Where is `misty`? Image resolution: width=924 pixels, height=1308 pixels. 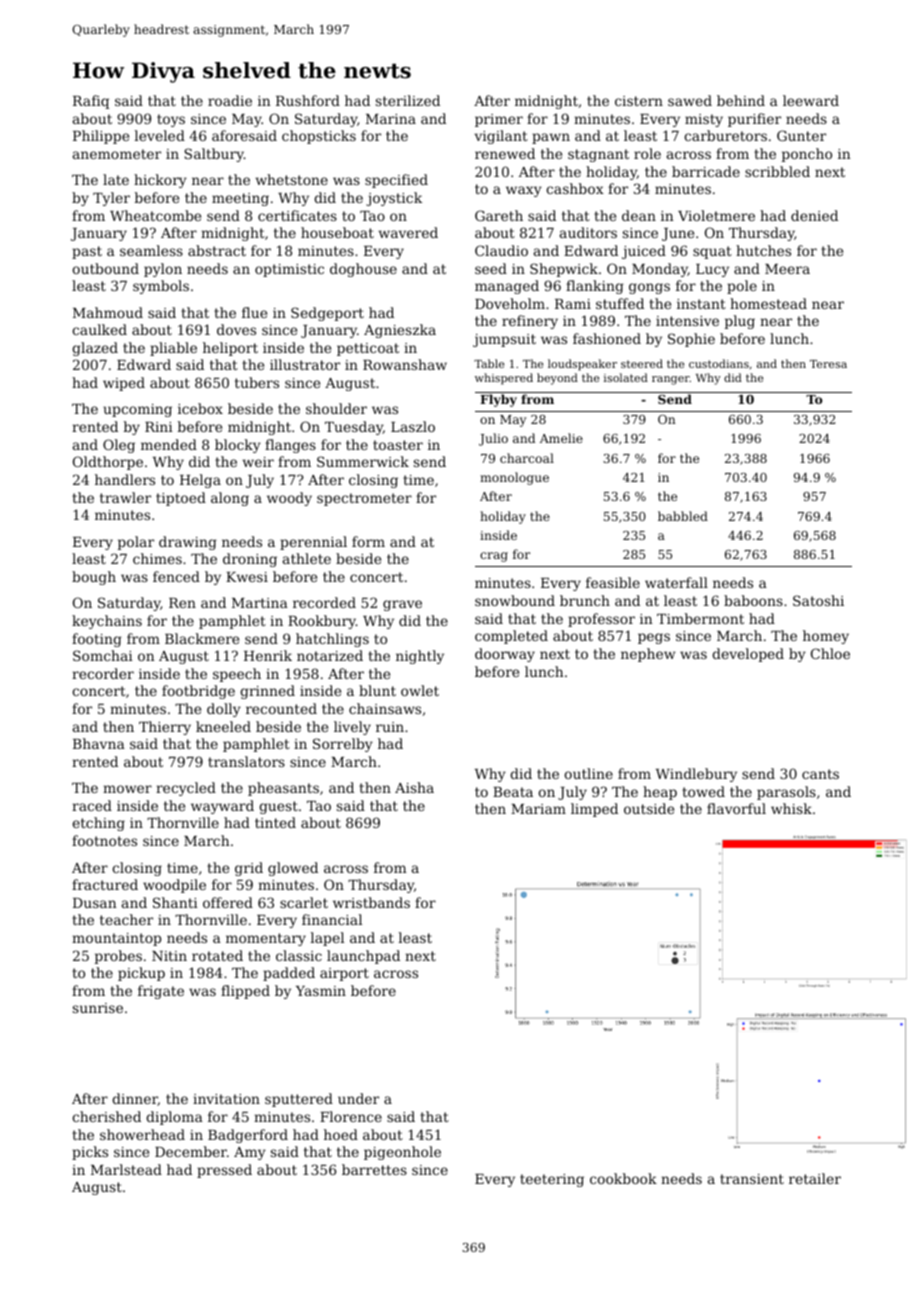
misty is located at coordinates (704, 120).
